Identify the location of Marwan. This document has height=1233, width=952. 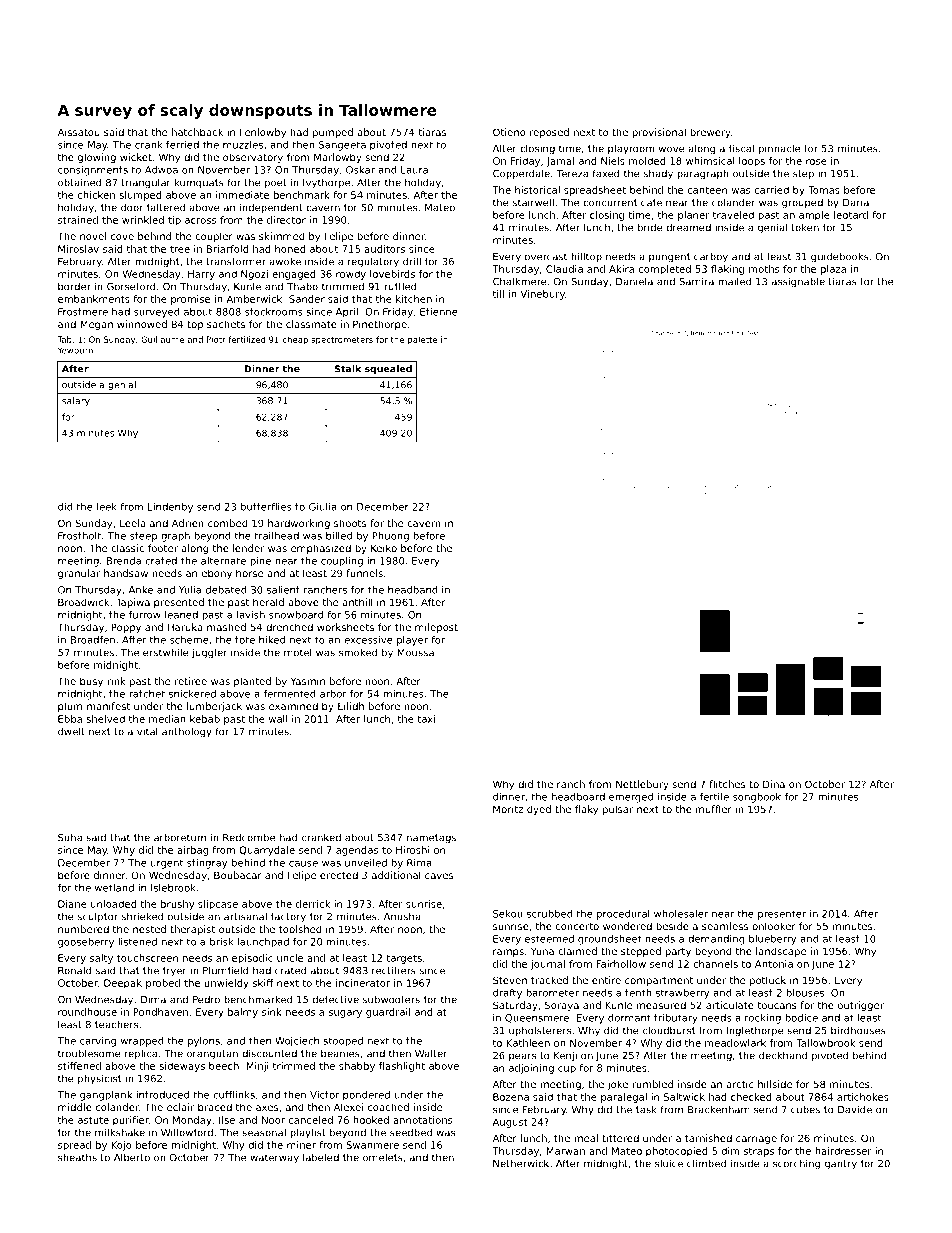
(565, 1151).
